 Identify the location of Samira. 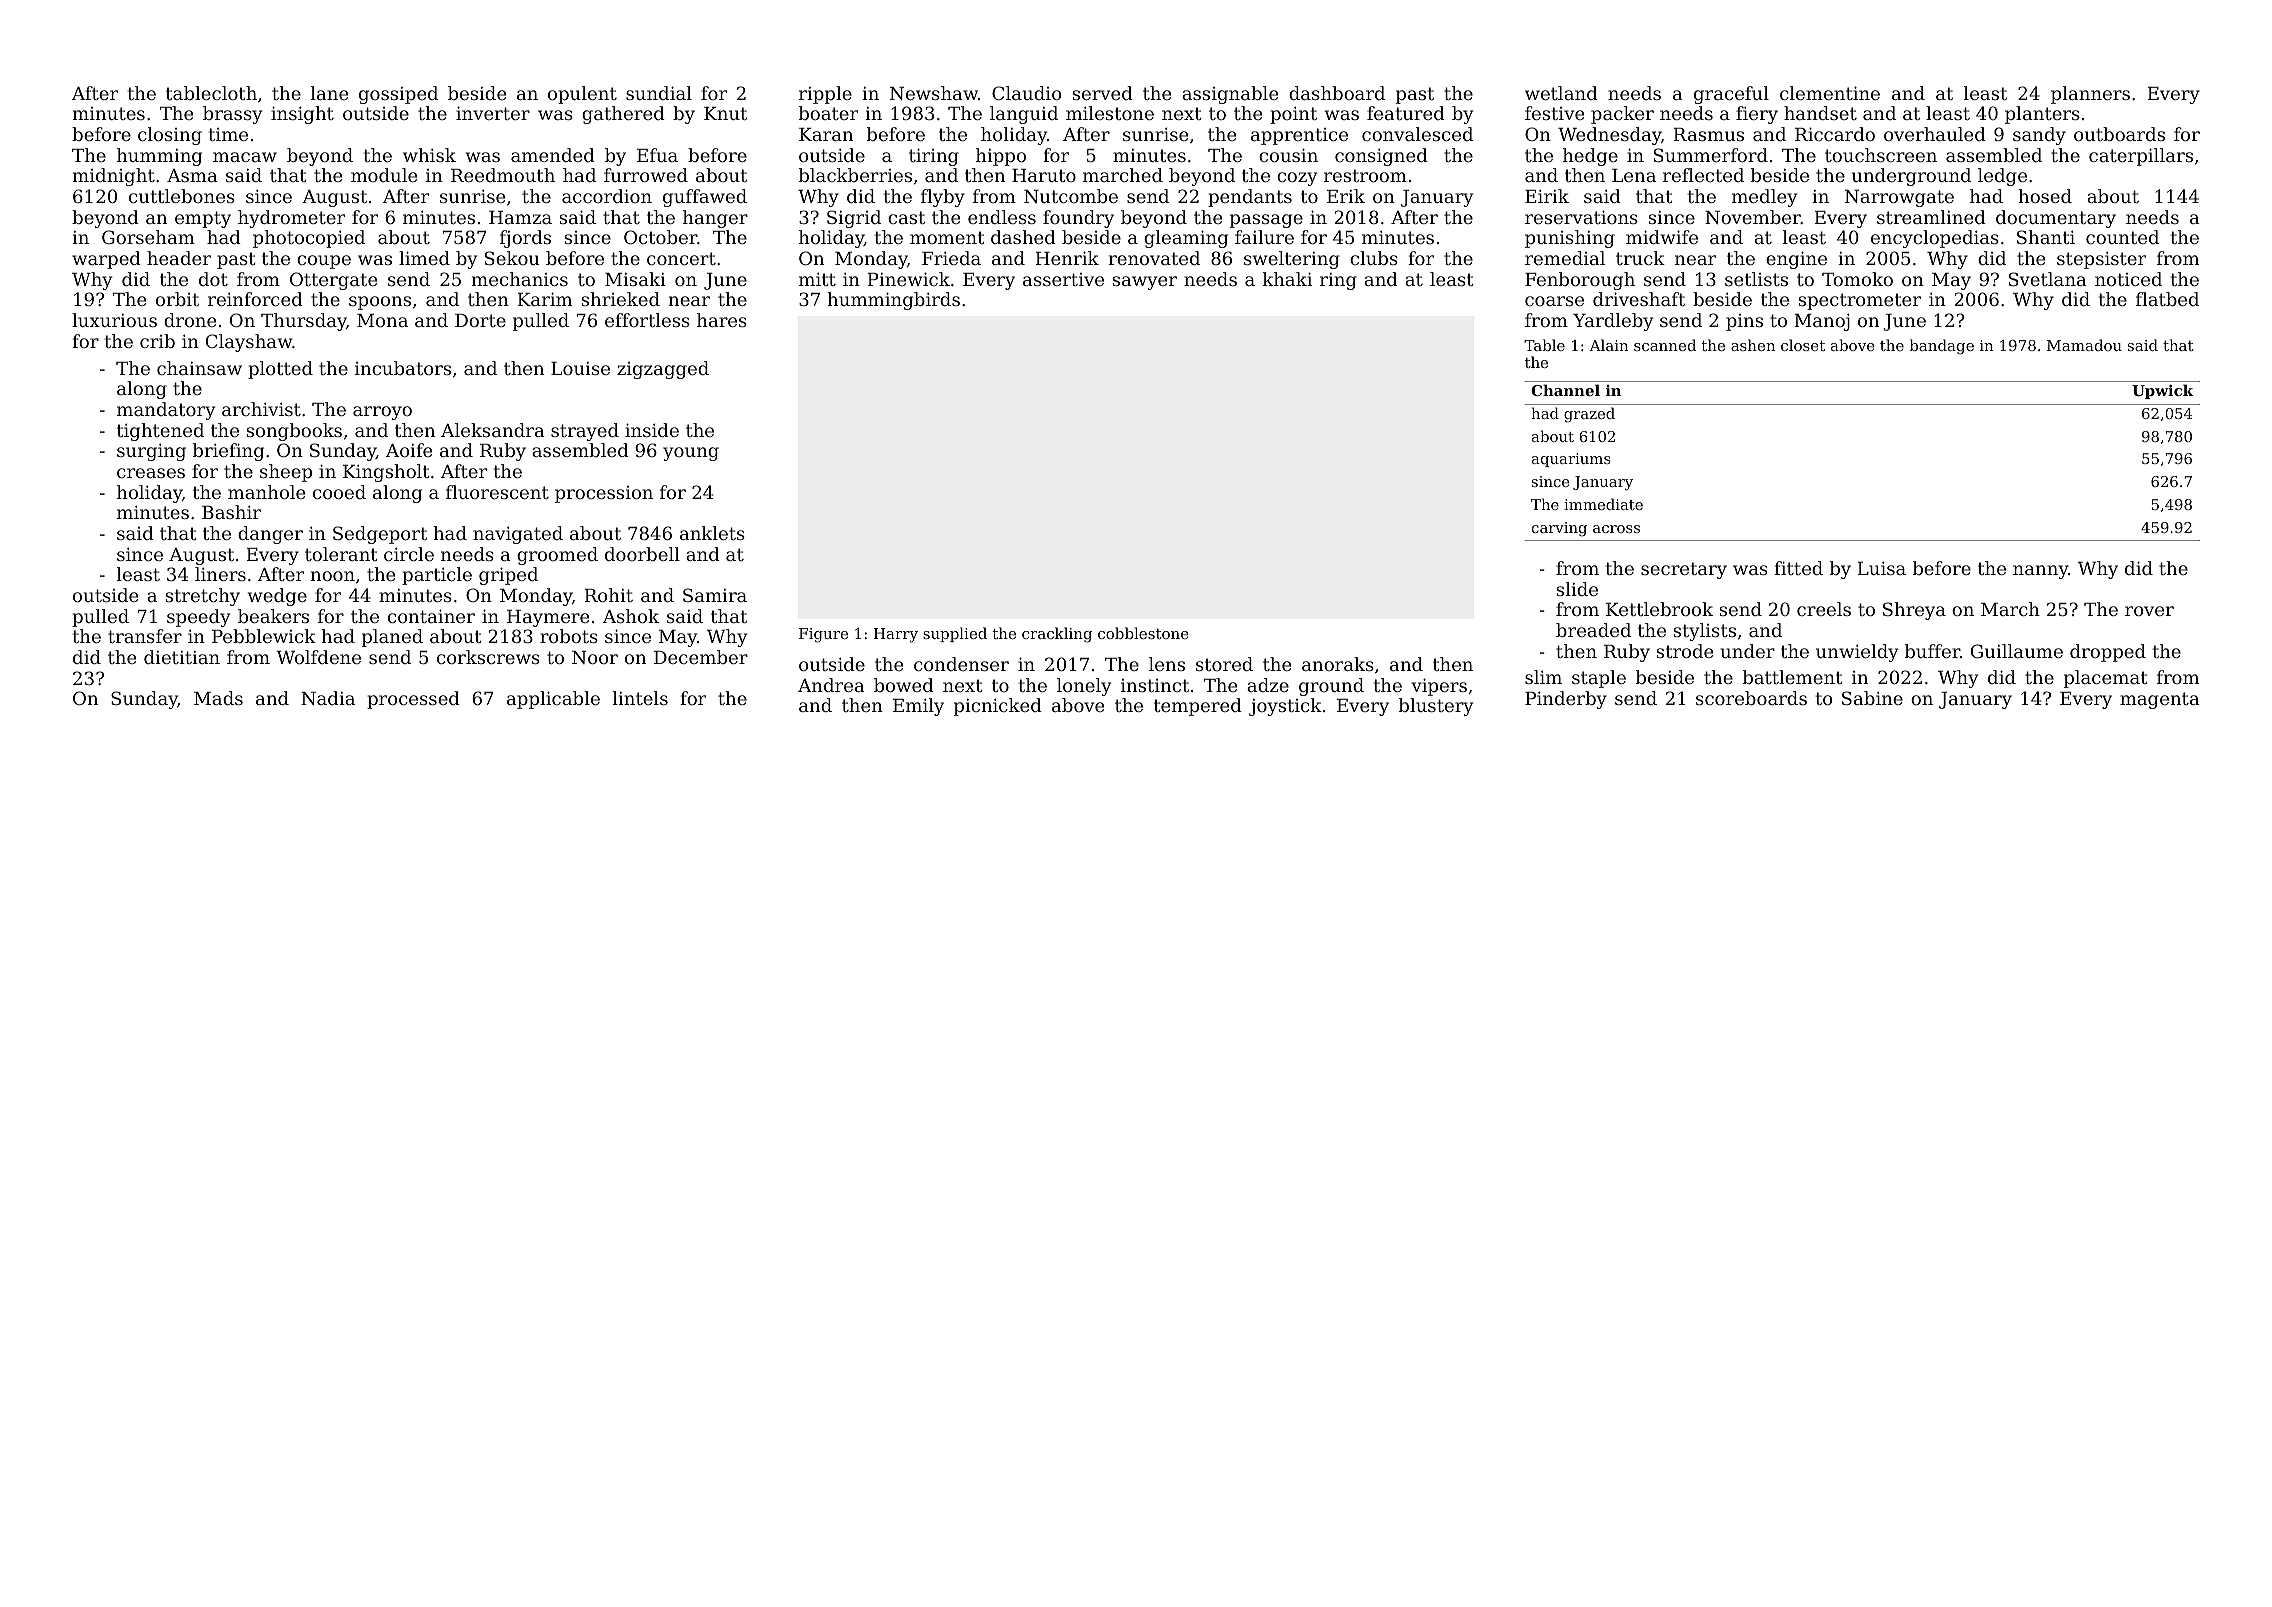
(715, 595).
